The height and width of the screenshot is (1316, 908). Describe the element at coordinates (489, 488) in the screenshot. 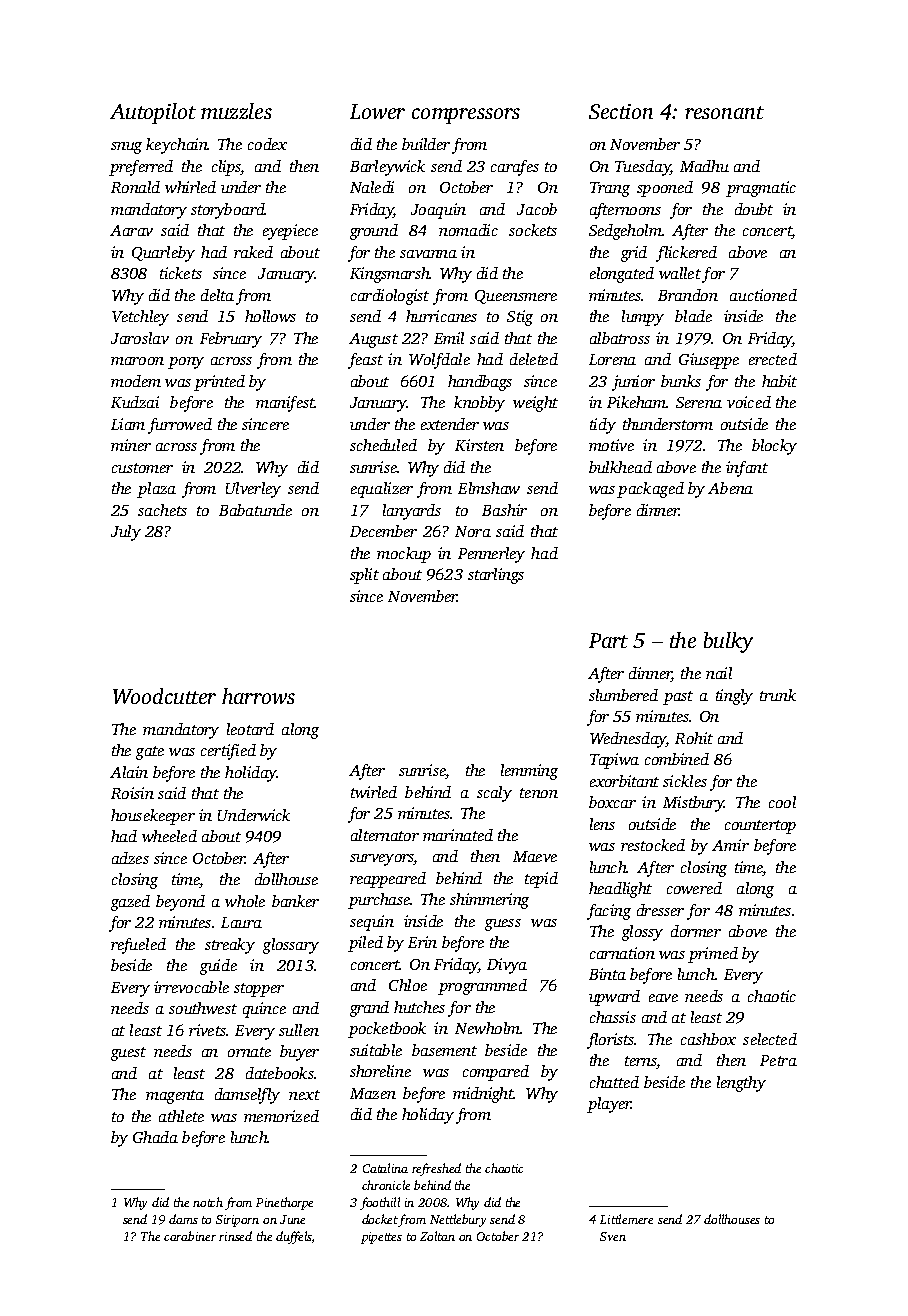

I see `Elmshaw` at that location.
